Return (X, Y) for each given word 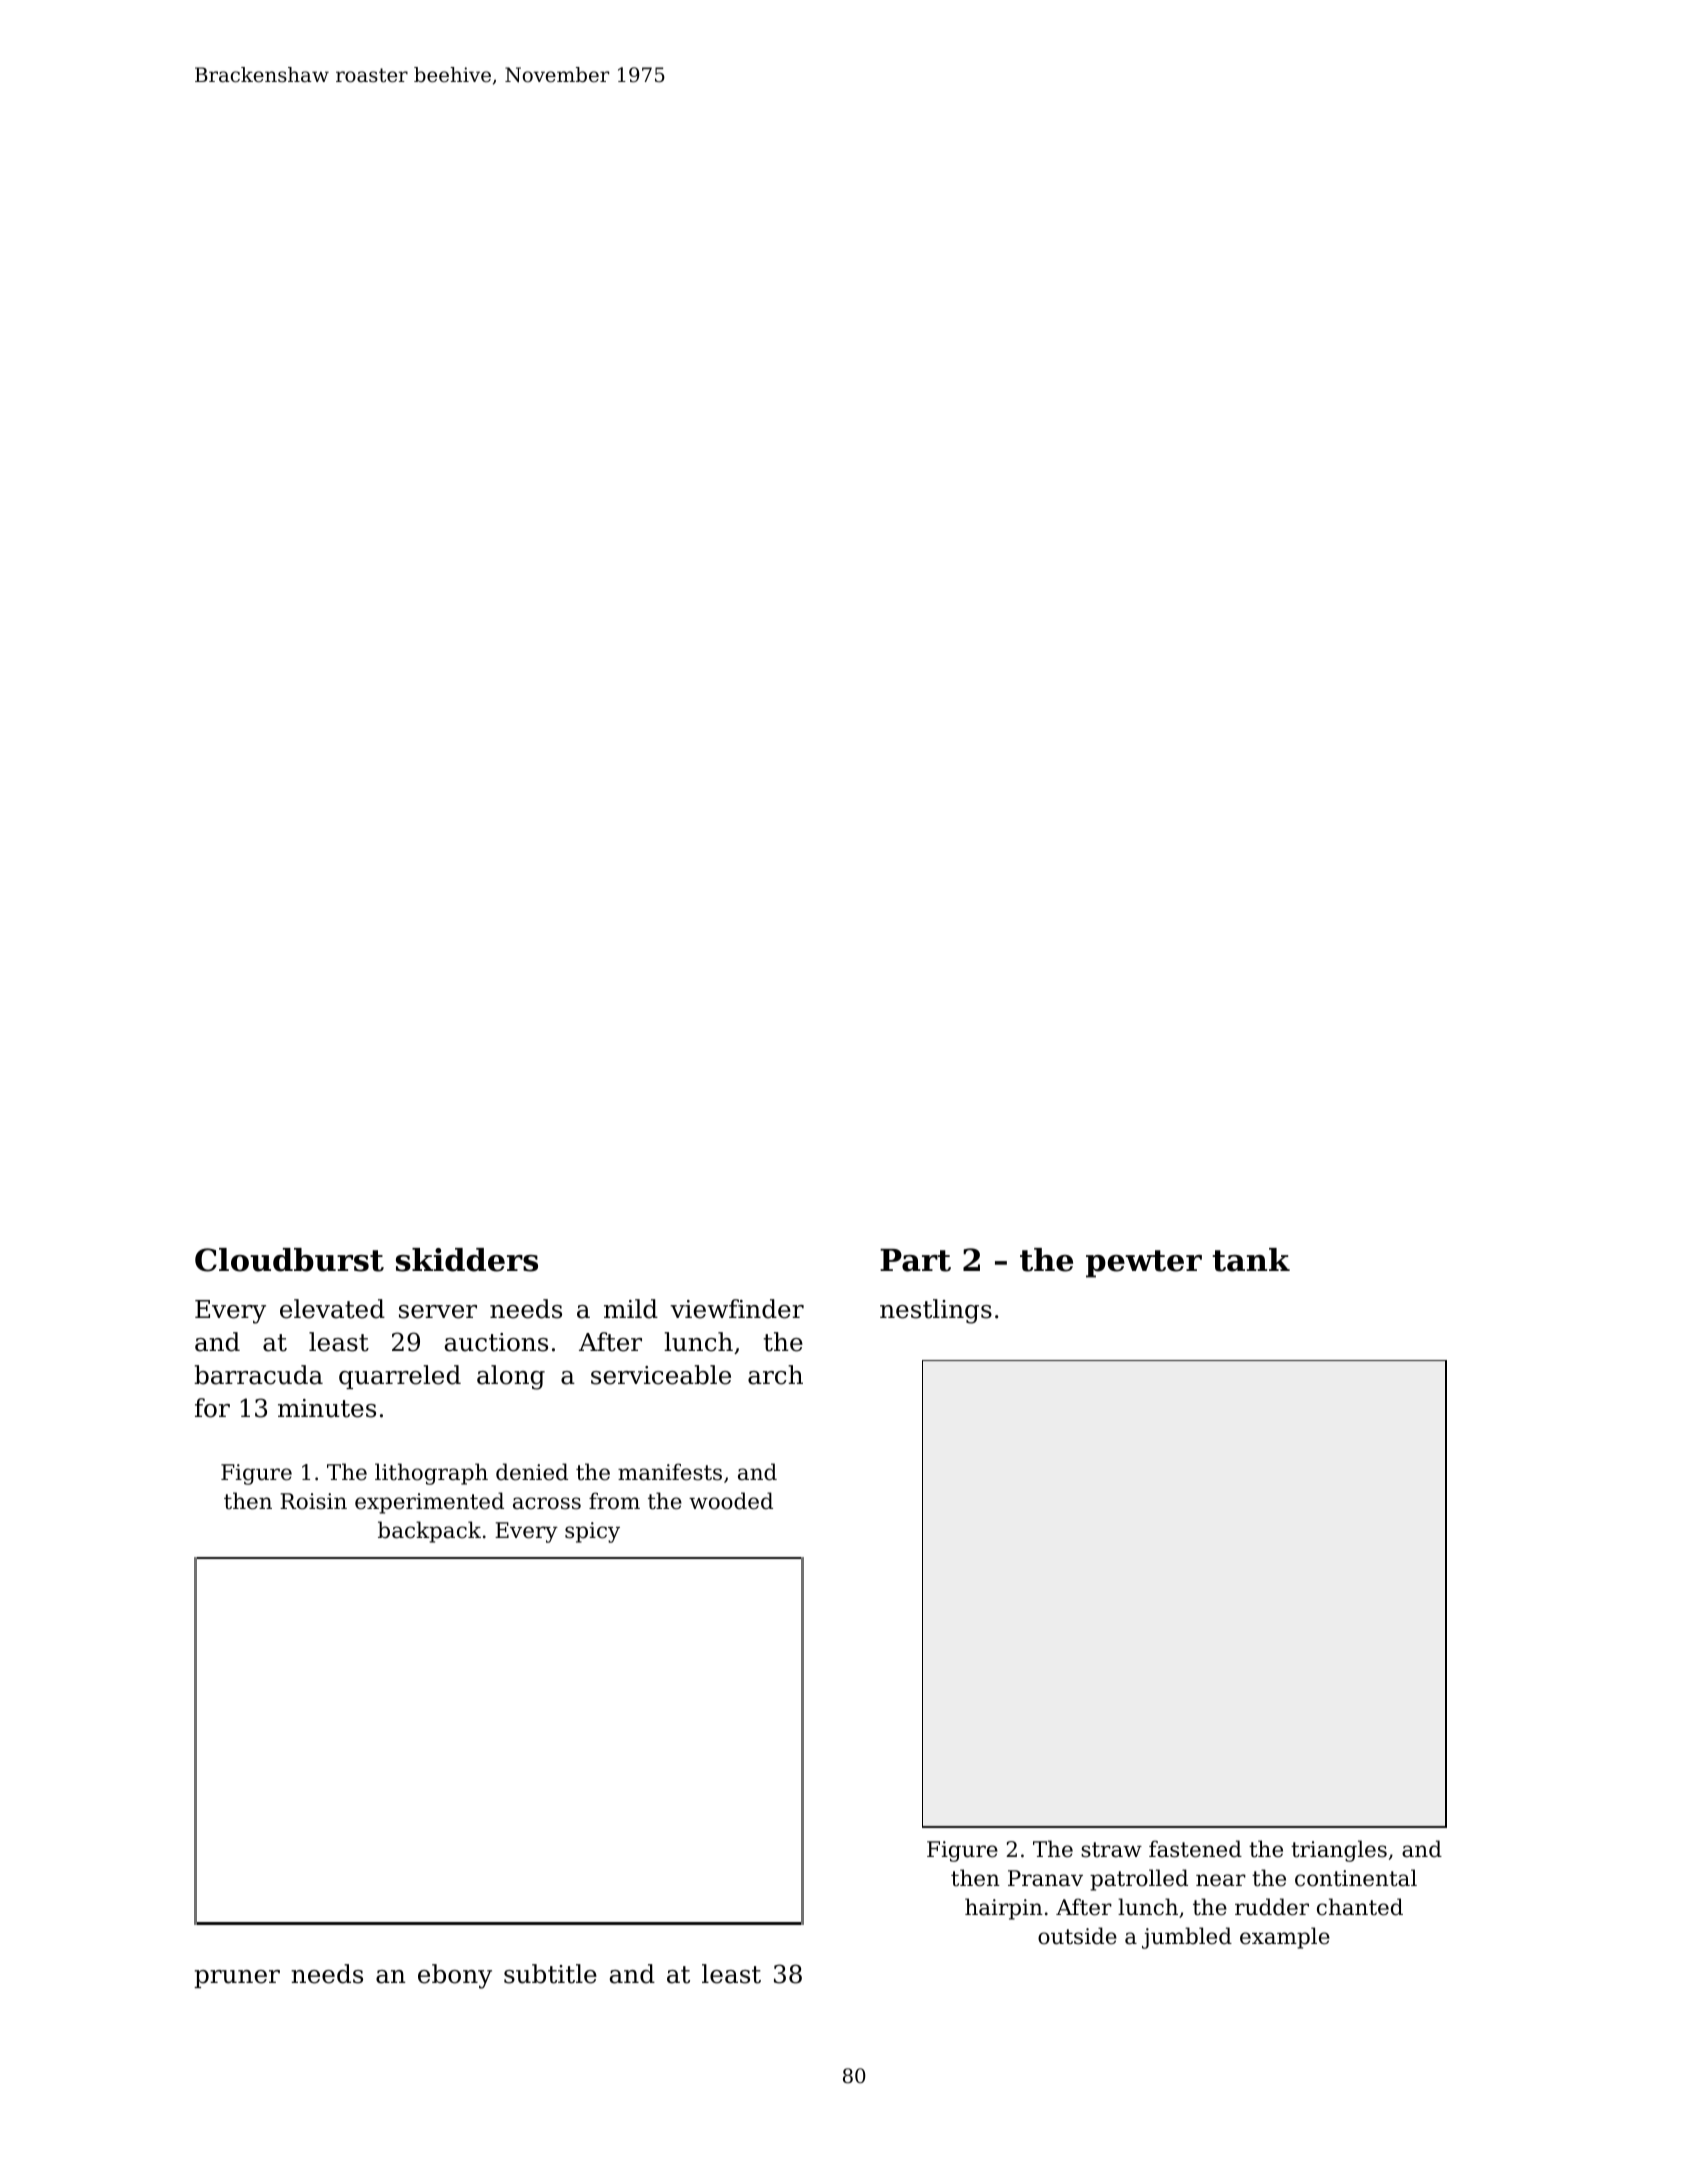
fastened (1195, 1849)
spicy (592, 1532)
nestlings (936, 1311)
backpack (429, 1532)
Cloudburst (289, 1260)
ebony (455, 1976)
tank (1251, 1260)
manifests (670, 1472)
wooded (731, 1501)
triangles (1339, 1851)
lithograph (431, 1474)
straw (1111, 1850)
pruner (237, 1979)
